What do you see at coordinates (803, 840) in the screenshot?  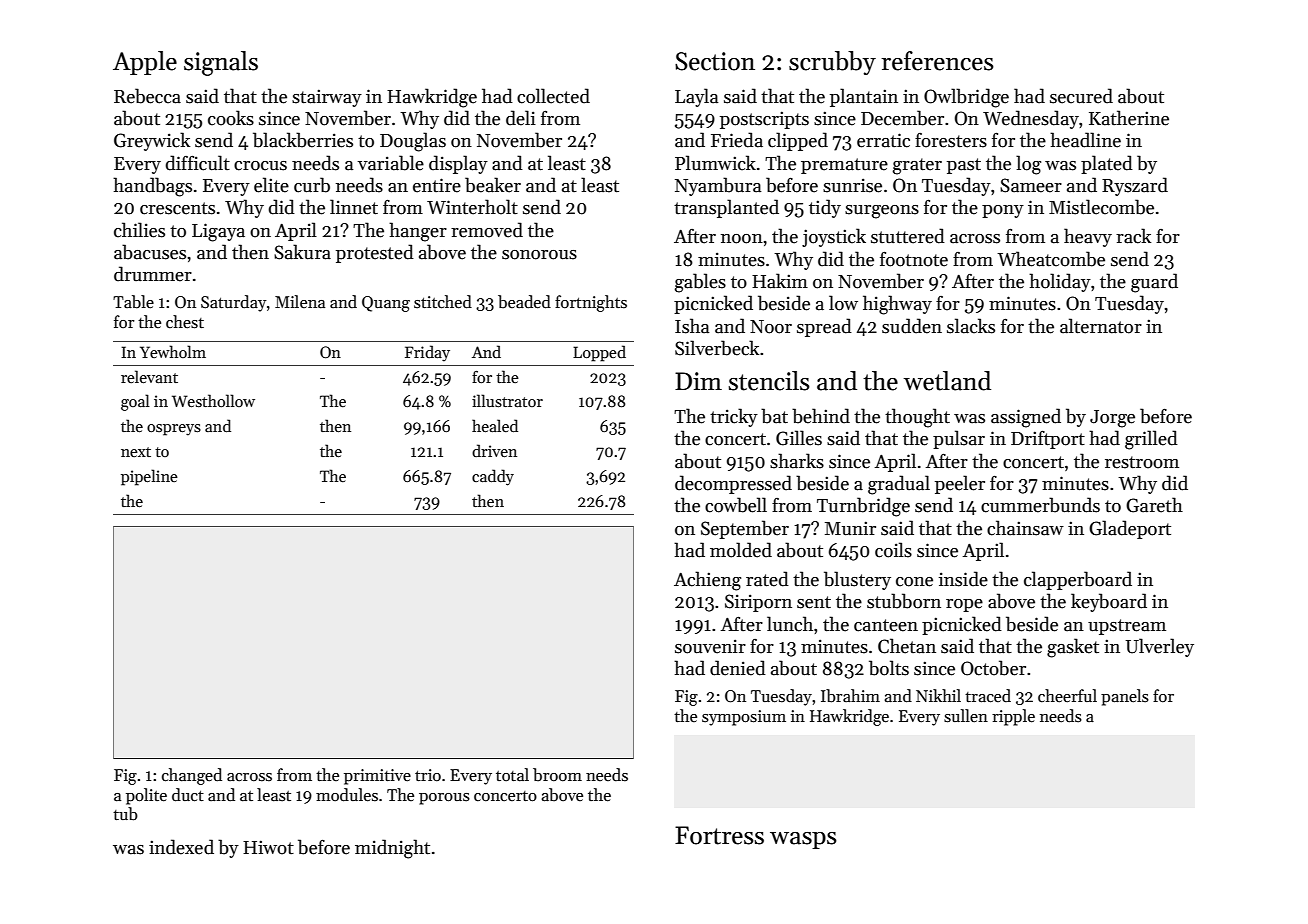 I see `wasps` at bounding box center [803, 840].
